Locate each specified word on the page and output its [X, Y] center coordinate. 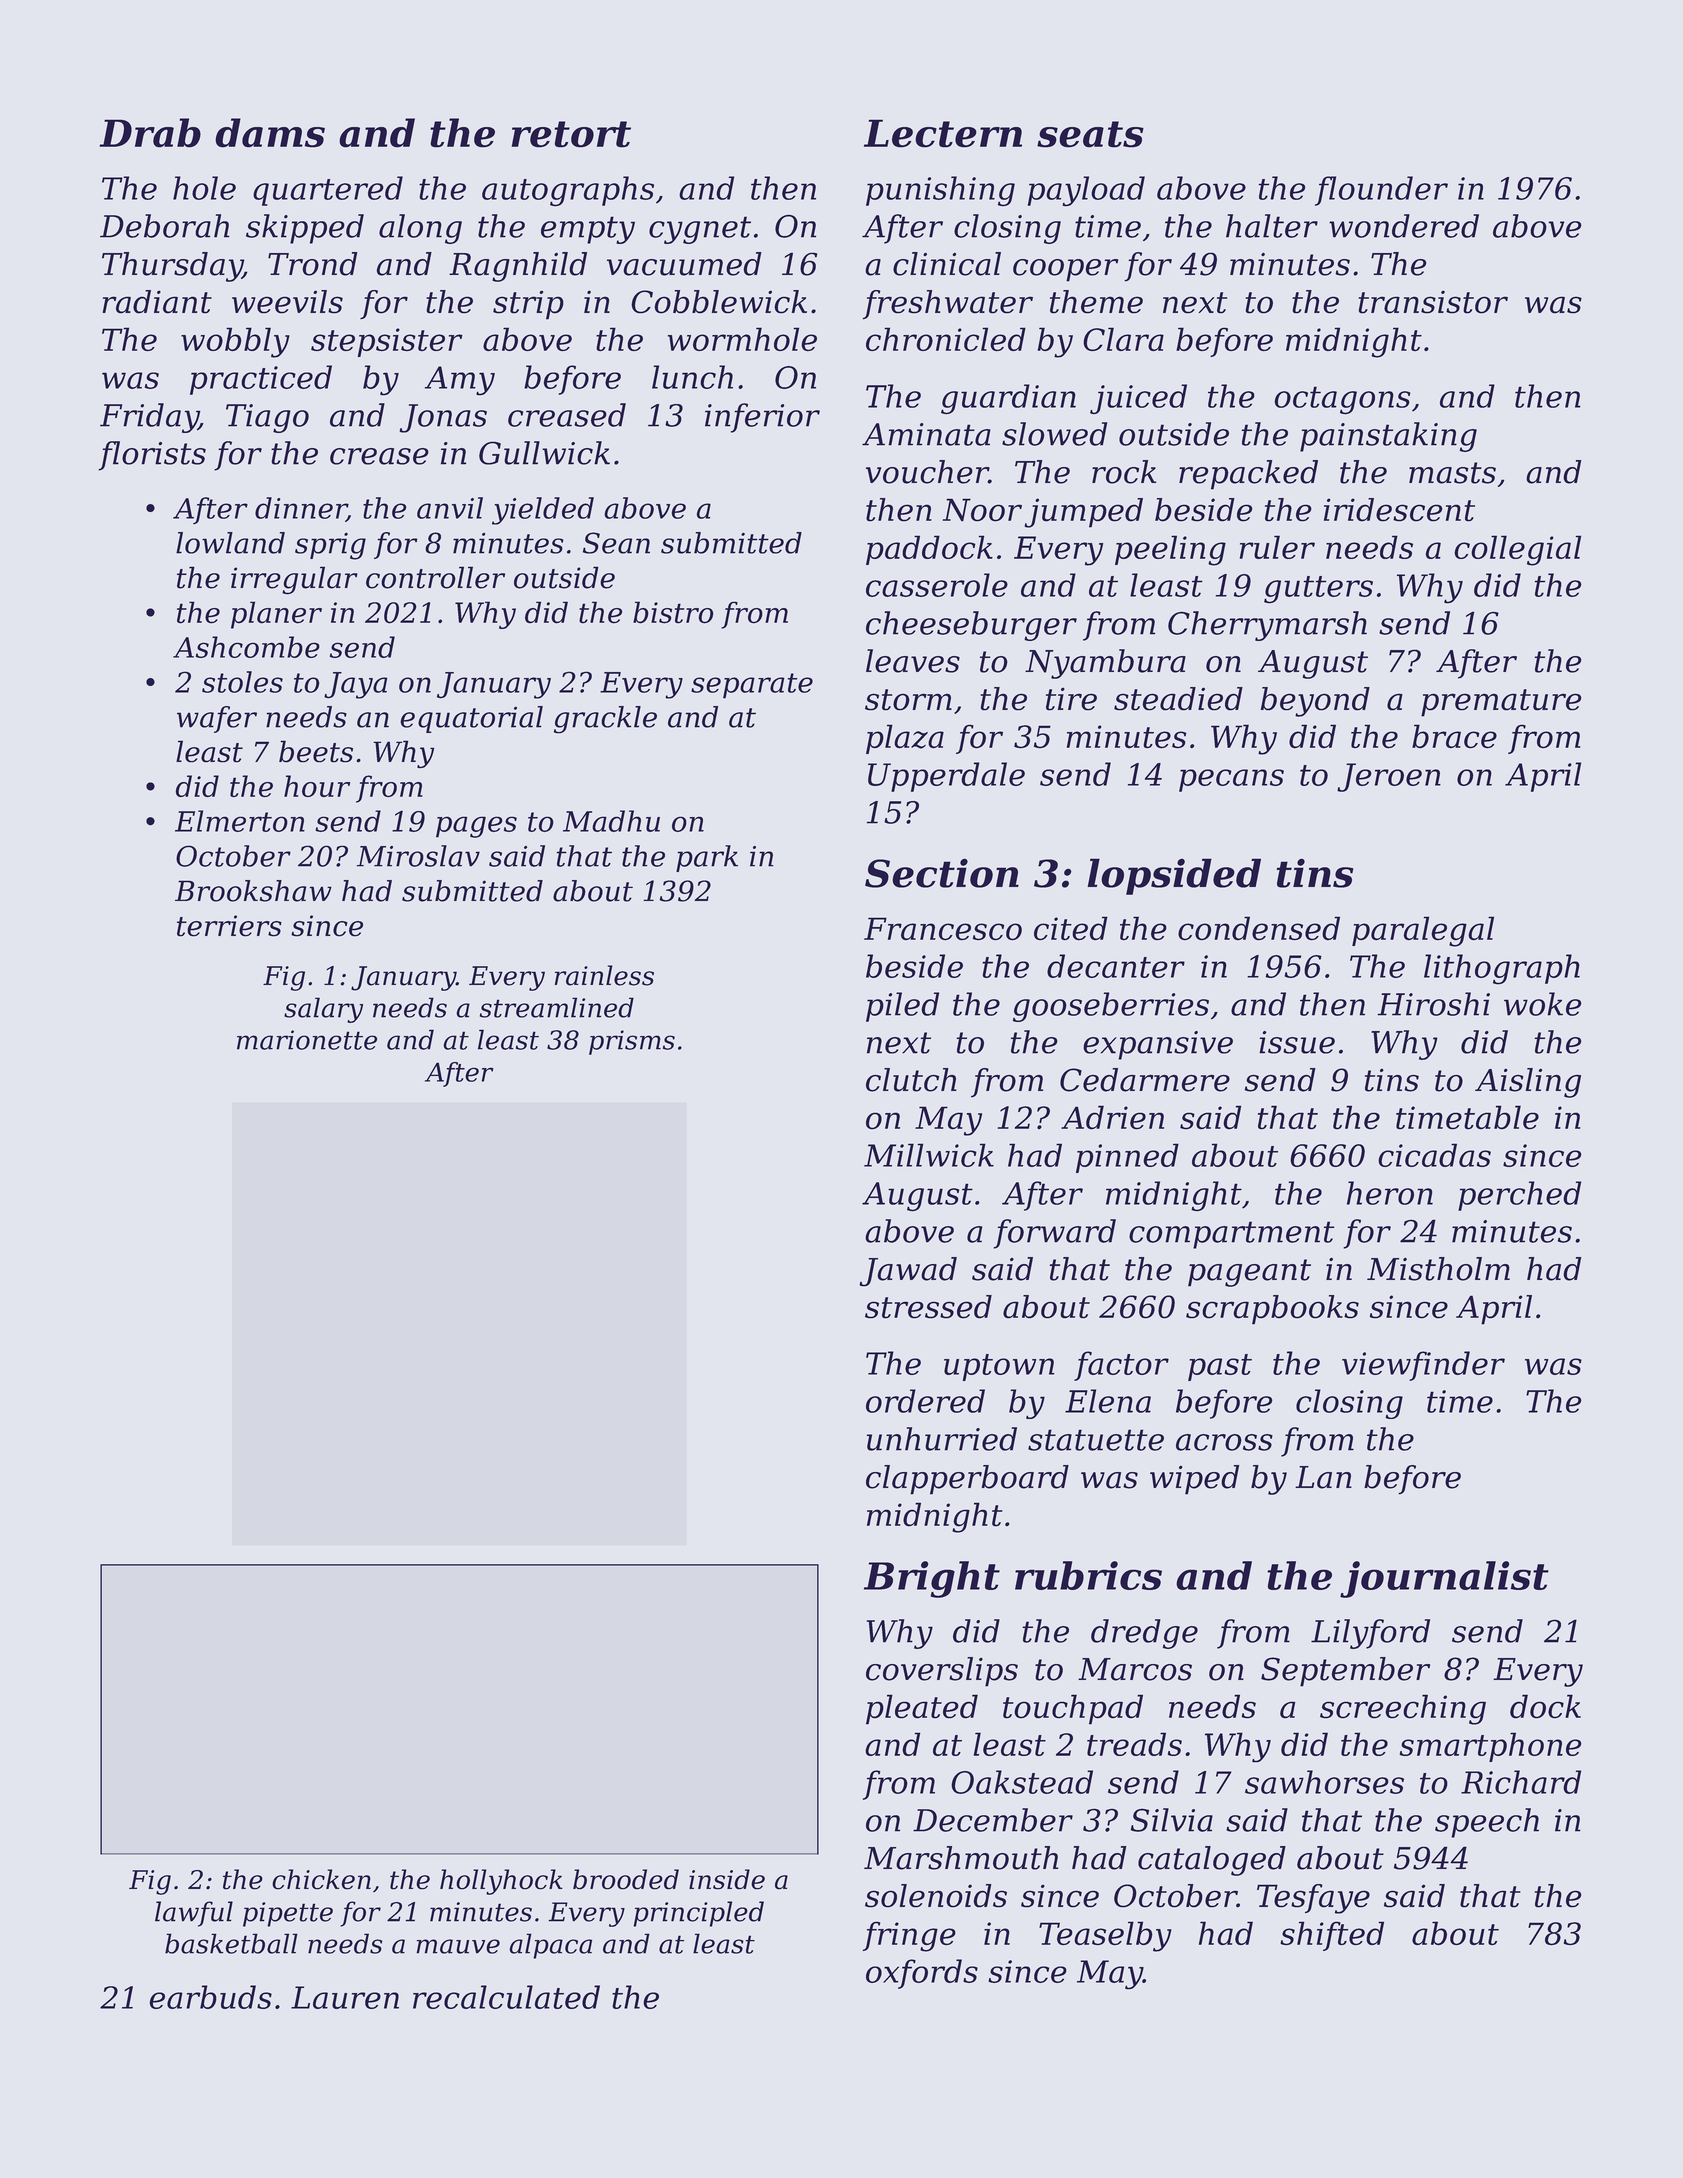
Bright [932, 1579]
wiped [1194, 1480]
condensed [1259, 928]
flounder [1381, 191]
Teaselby [1105, 1936]
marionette [307, 1040]
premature [1501, 703]
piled [902, 1007]
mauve [458, 1946]
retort [571, 134]
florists [152, 456]
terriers [229, 926]
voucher [927, 472]
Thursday [172, 267]
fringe [909, 1936]
